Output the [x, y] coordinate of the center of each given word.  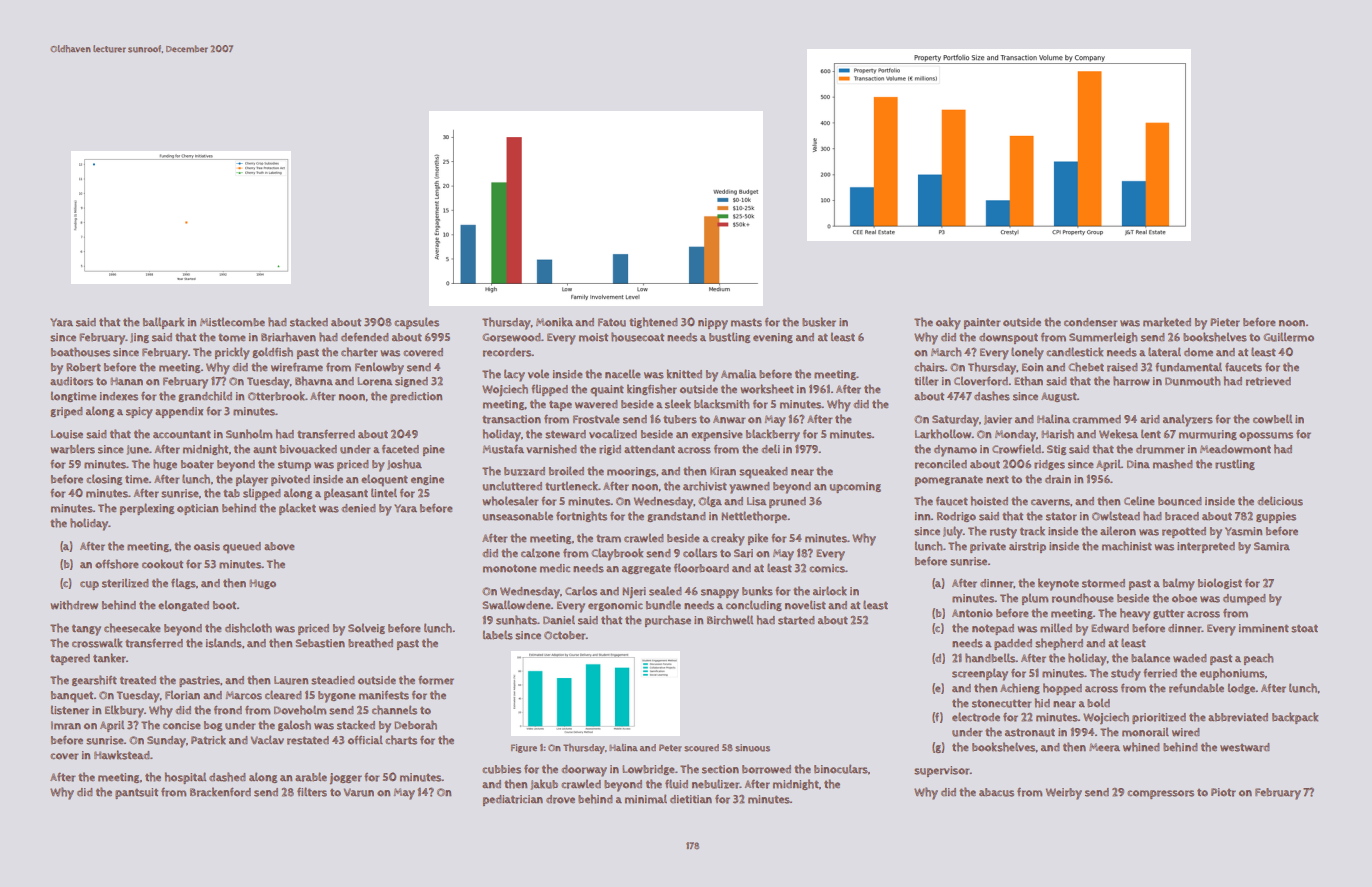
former [436, 680]
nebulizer [716, 784]
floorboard [701, 568]
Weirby [1064, 794]
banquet [72, 696]
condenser [1090, 322]
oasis [207, 546]
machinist [1127, 546]
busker [819, 322]
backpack [1295, 718]
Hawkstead [122, 755]
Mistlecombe [232, 322]
